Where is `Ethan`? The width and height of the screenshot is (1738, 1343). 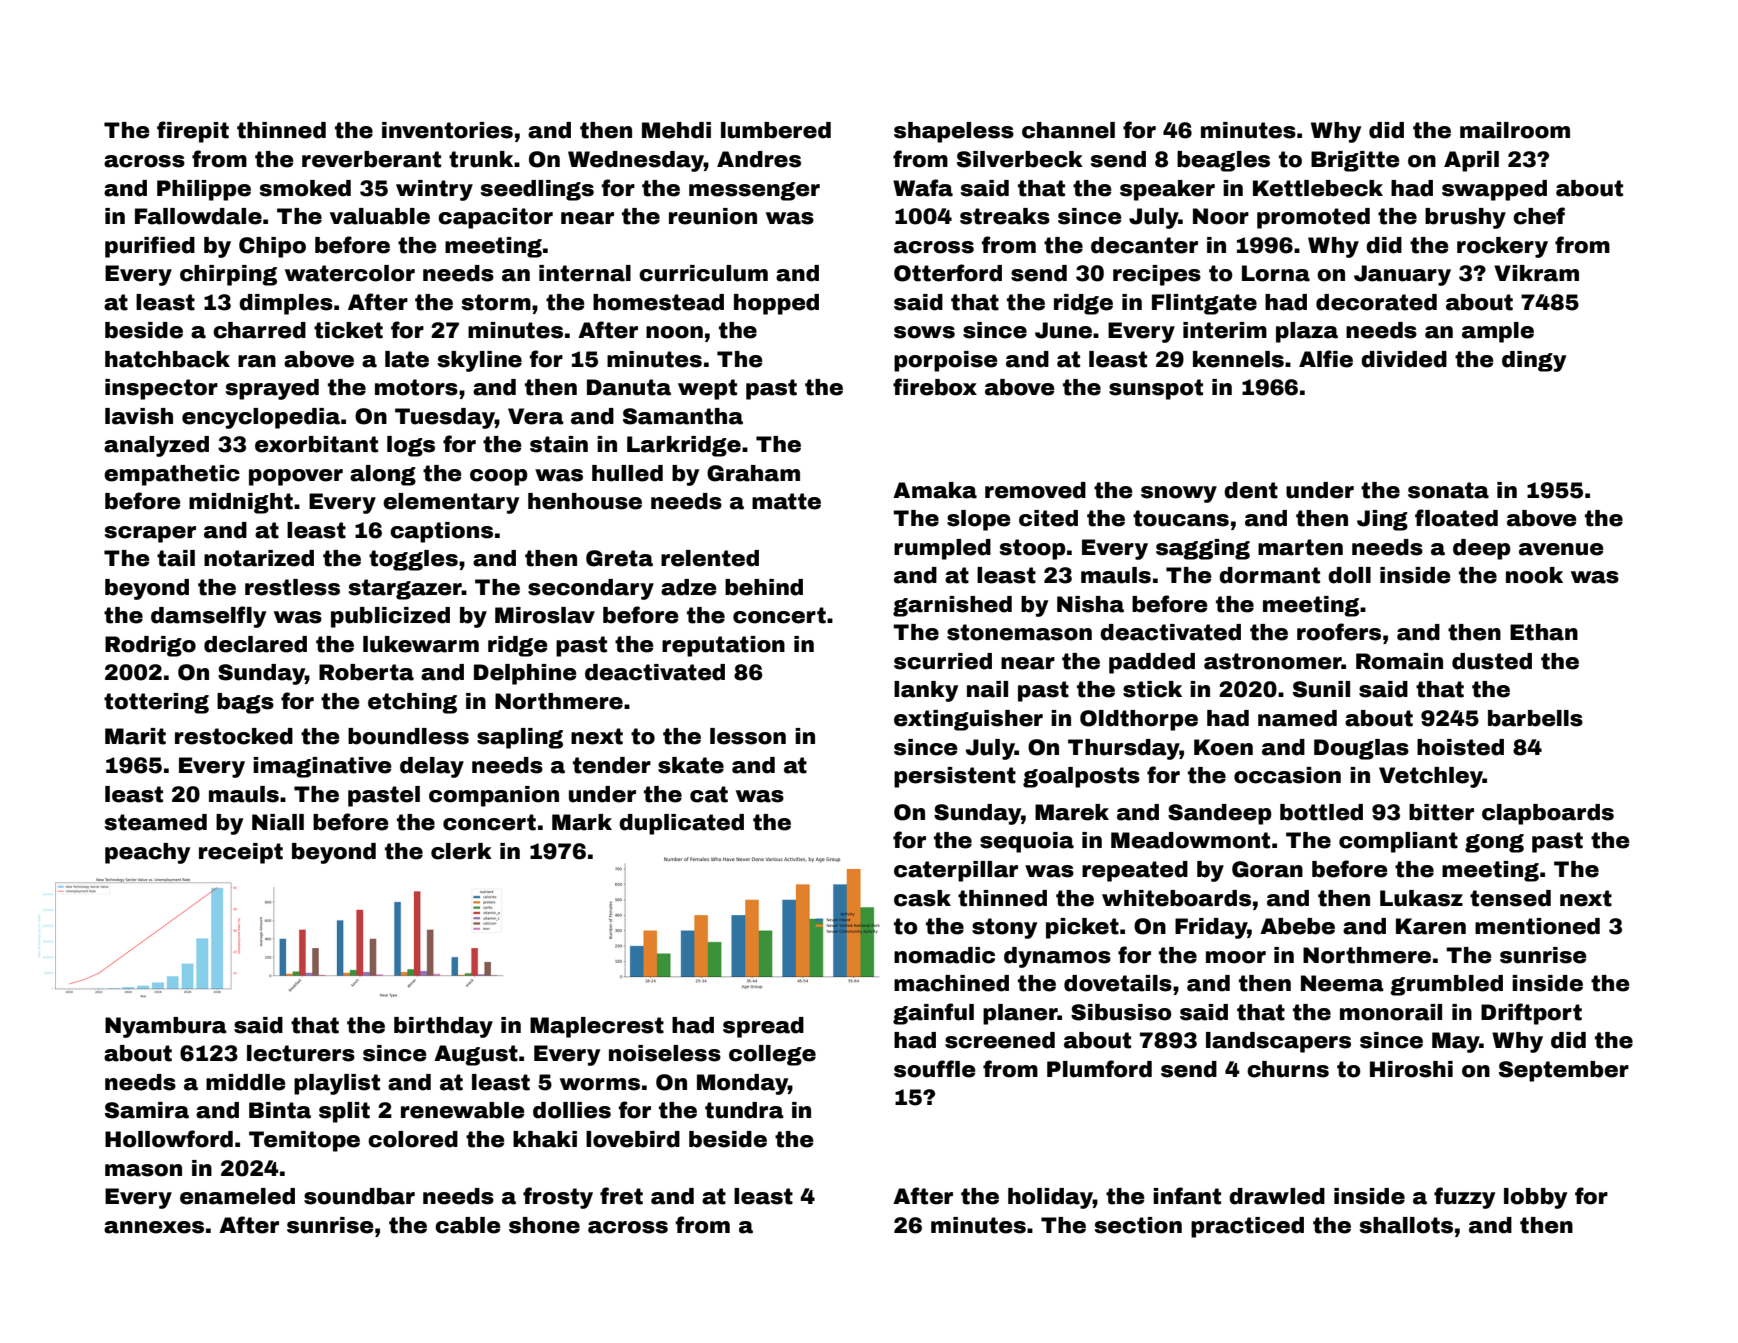 Ethan is located at coordinates (1544, 632).
